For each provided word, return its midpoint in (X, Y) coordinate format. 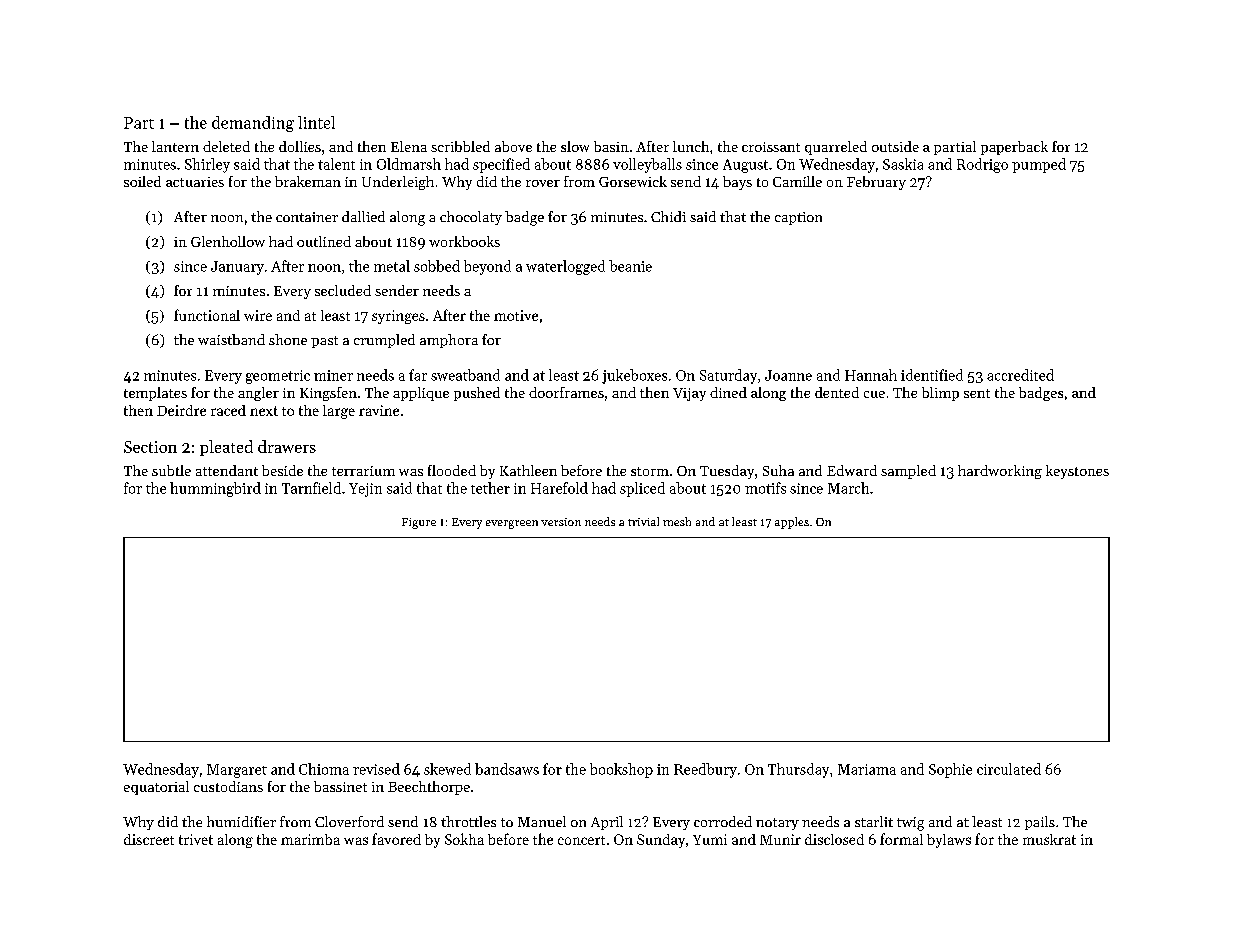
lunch (691, 146)
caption (798, 218)
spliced (642, 489)
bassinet (340, 786)
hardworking (1000, 472)
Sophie (950, 770)
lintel (316, 122)
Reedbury (705, 770)
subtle (171, 470)
